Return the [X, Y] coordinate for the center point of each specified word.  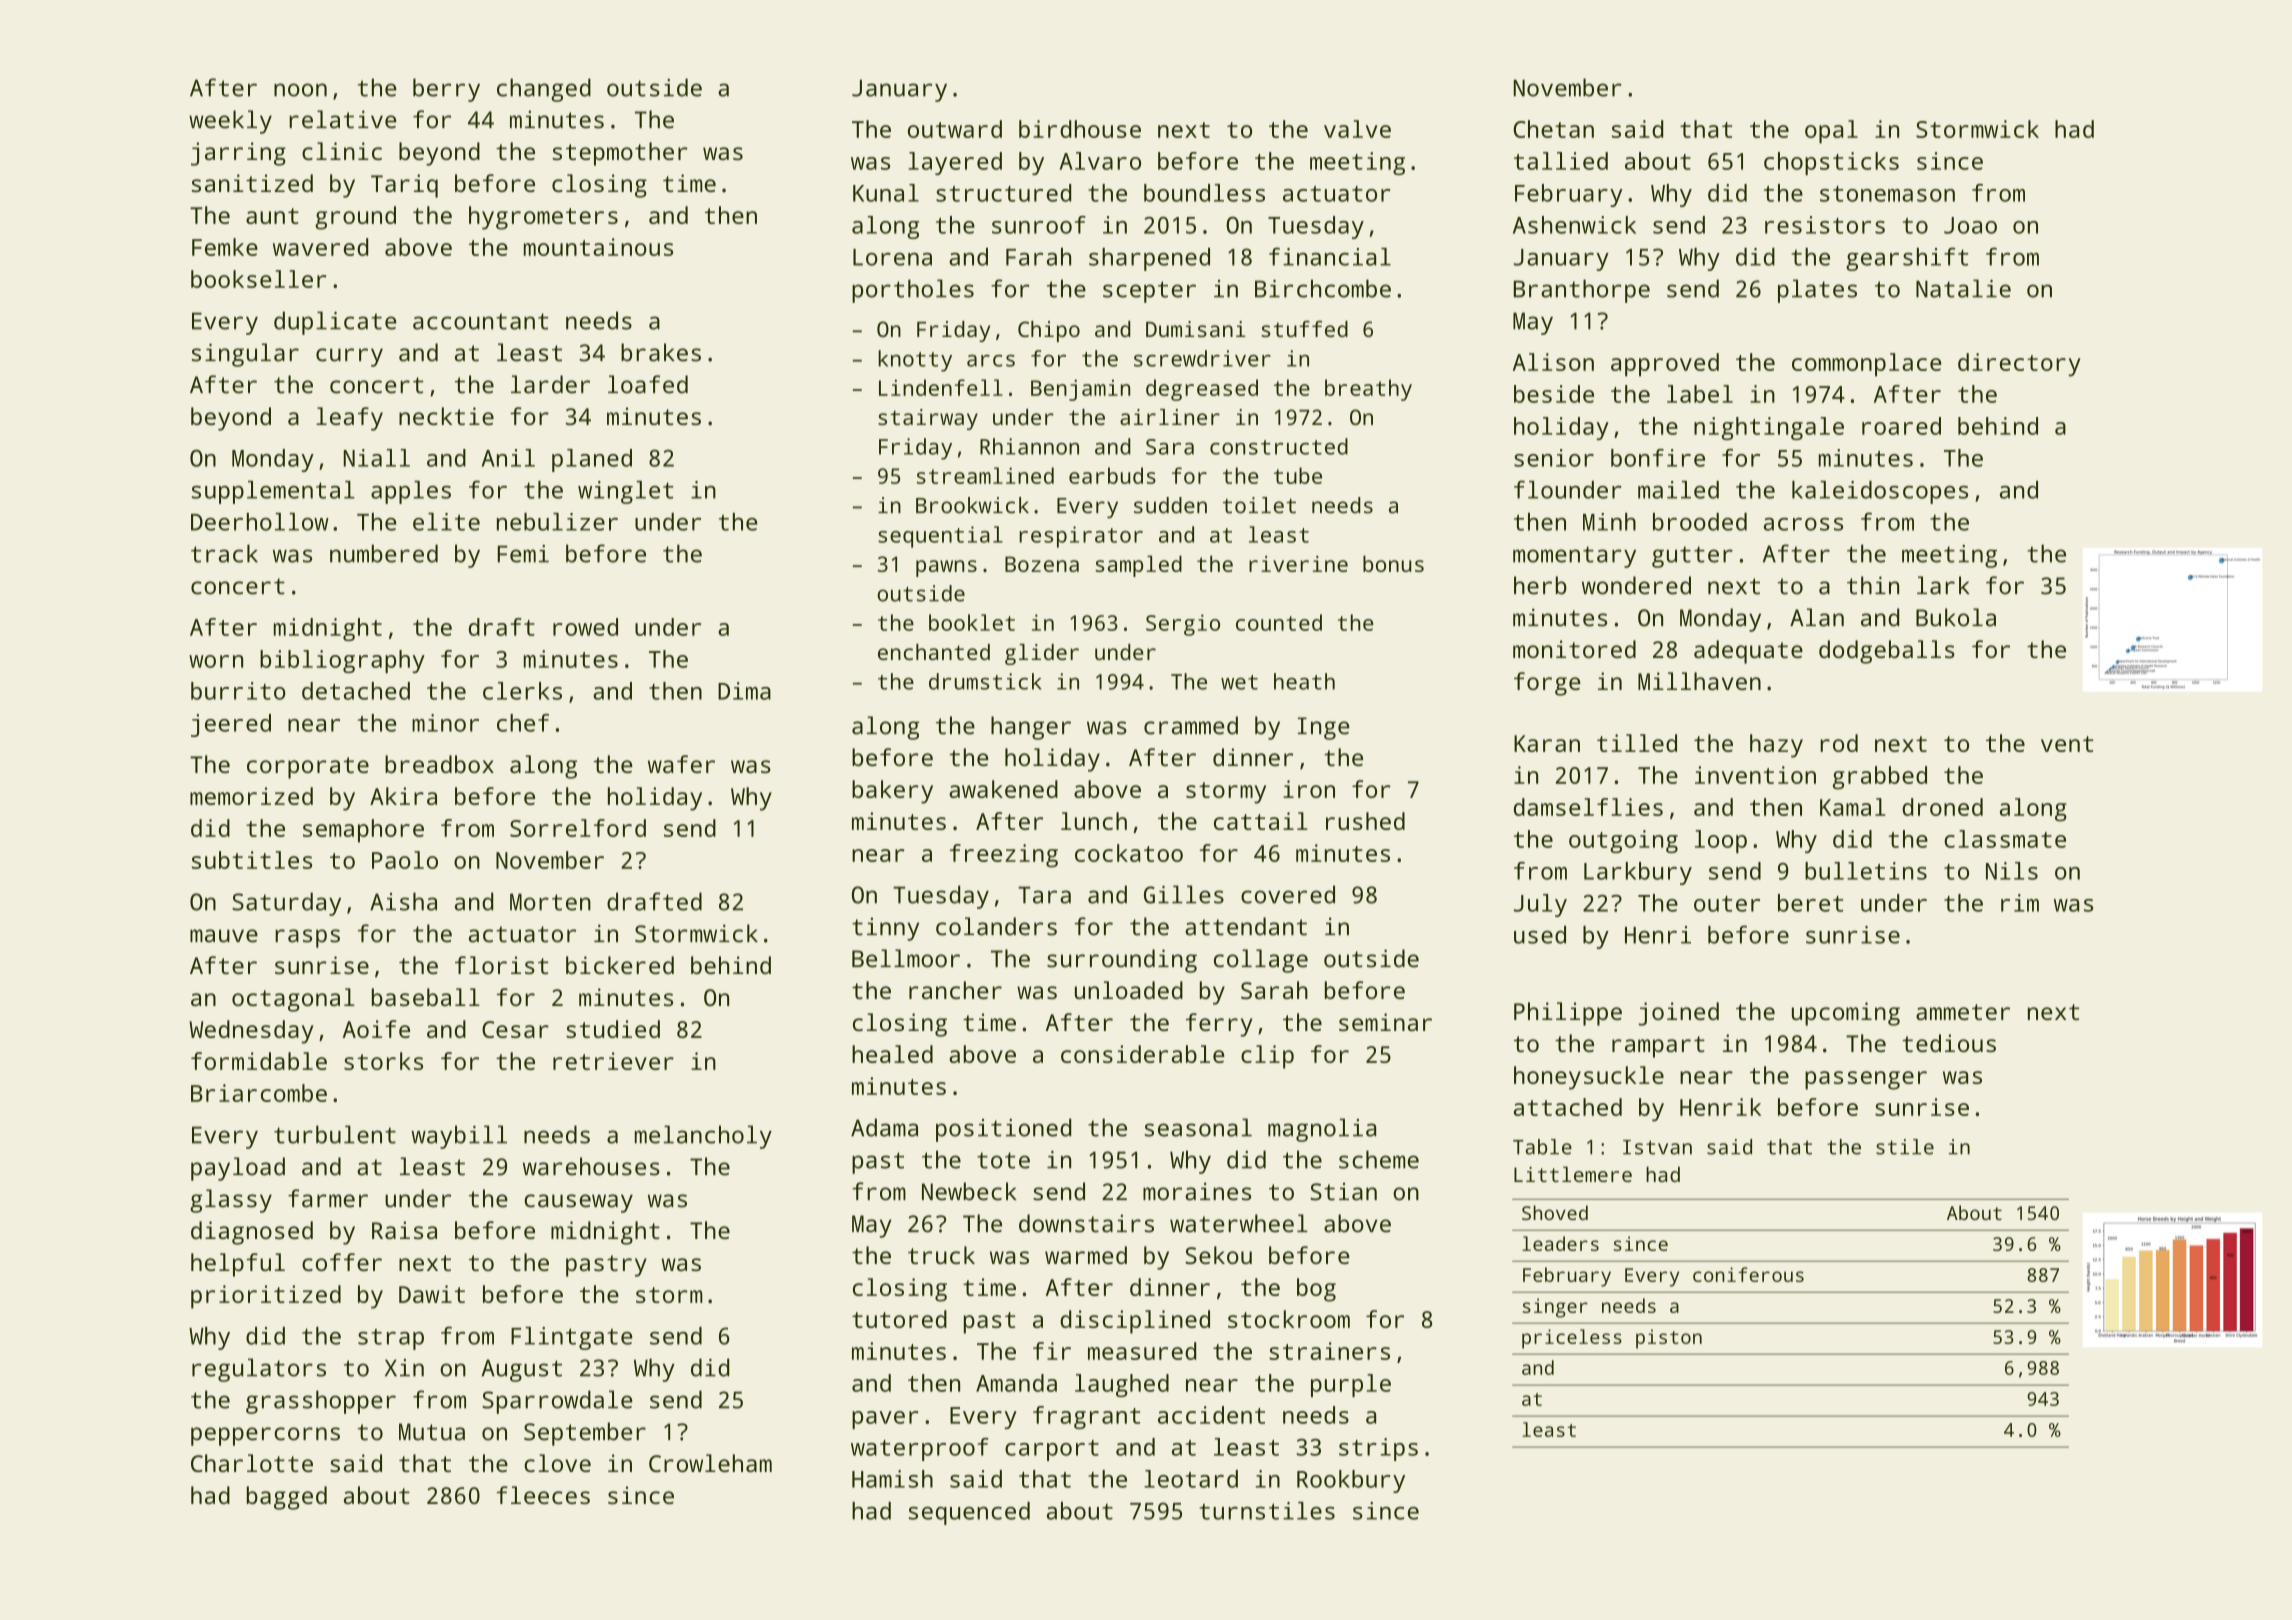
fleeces [543, 1495]
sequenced [969, 1513]
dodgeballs [1887, 652]
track [224, 553]
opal [1831, 132]
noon [300, 90]
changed [544, 90]
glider [1042, 654]
